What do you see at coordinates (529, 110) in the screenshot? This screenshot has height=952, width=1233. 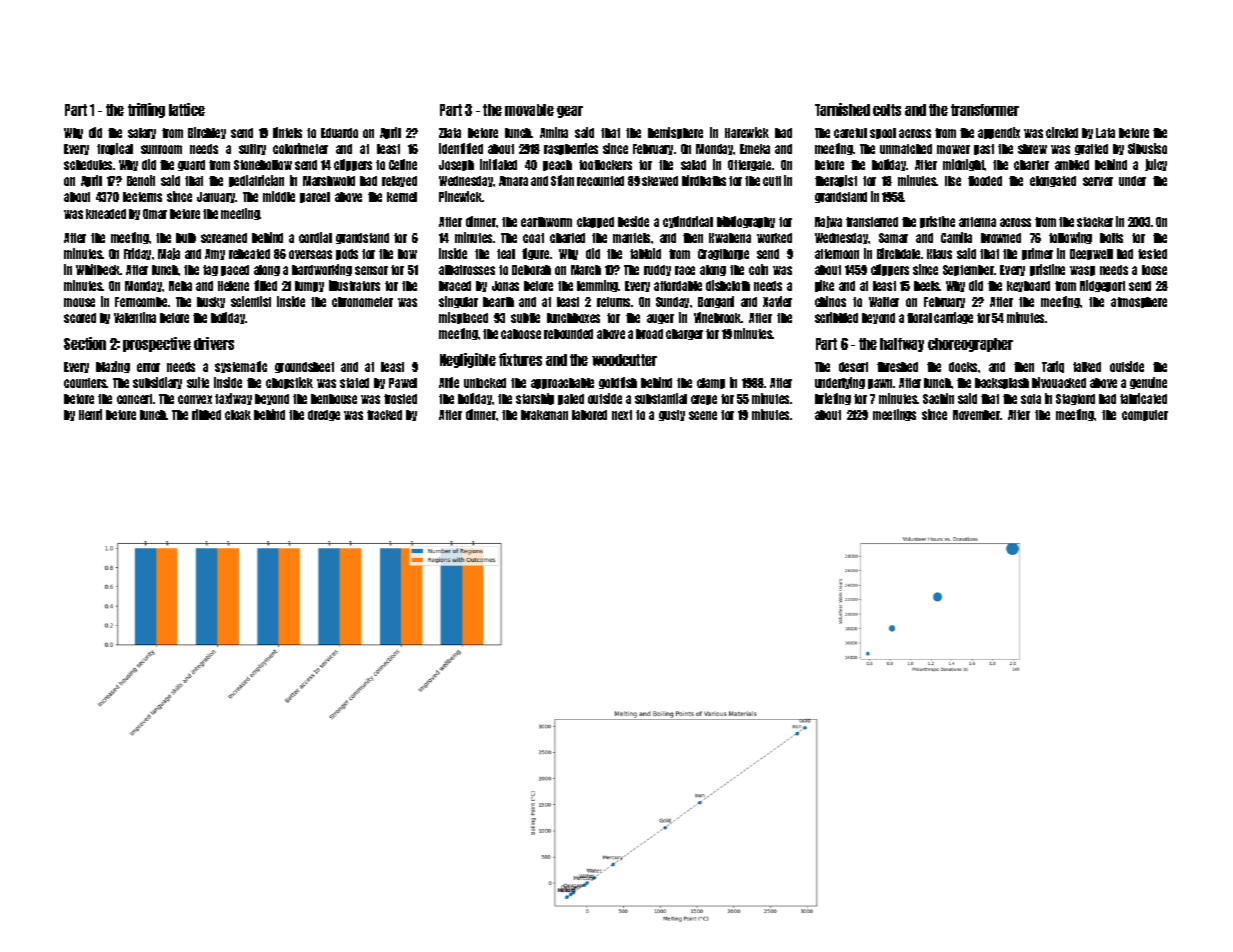 I see `movable` at bounding box center [529, 110].
